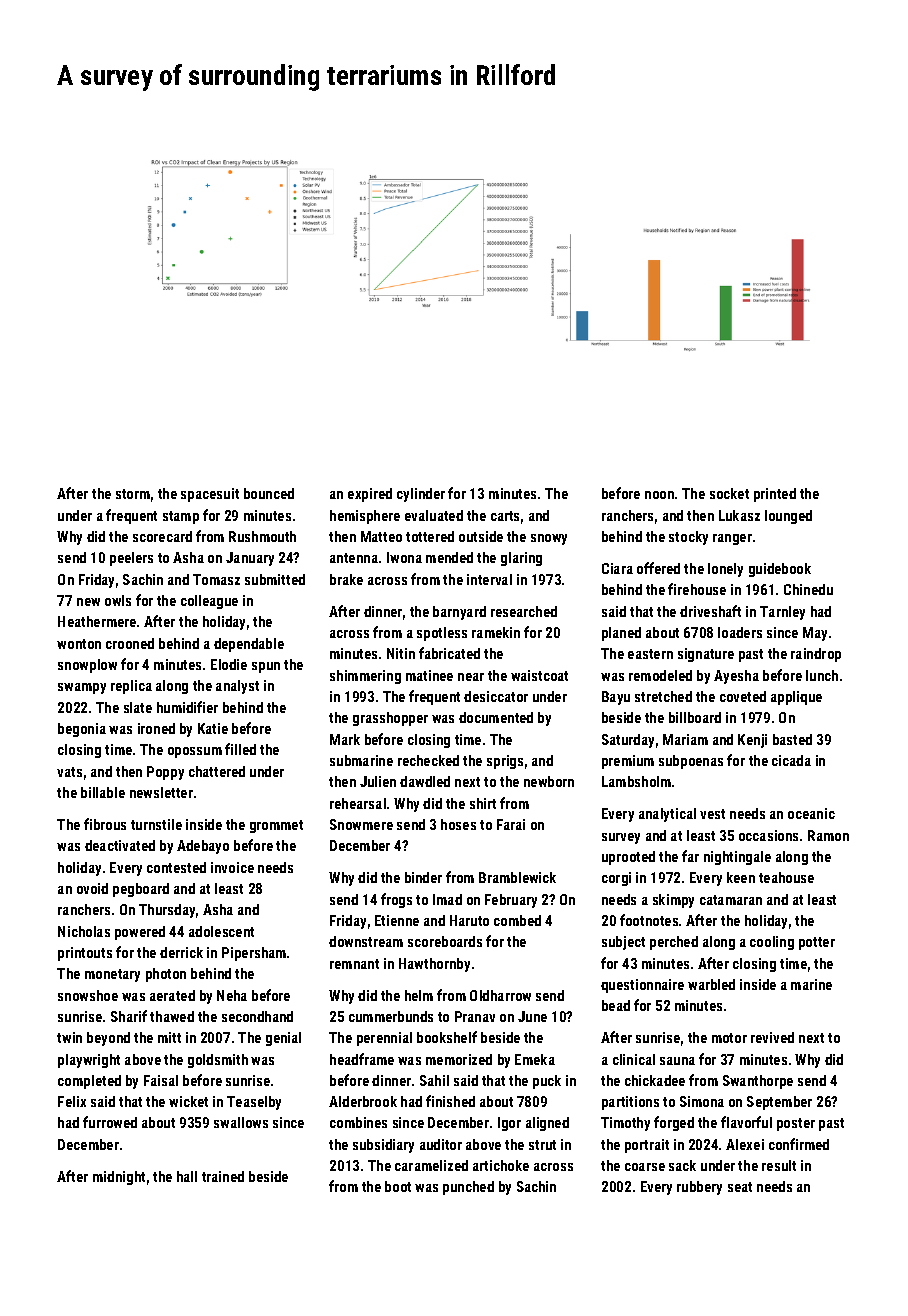  Describe the element at coordinates (796, 698) in the screenshot. I see `applique` at that location.
